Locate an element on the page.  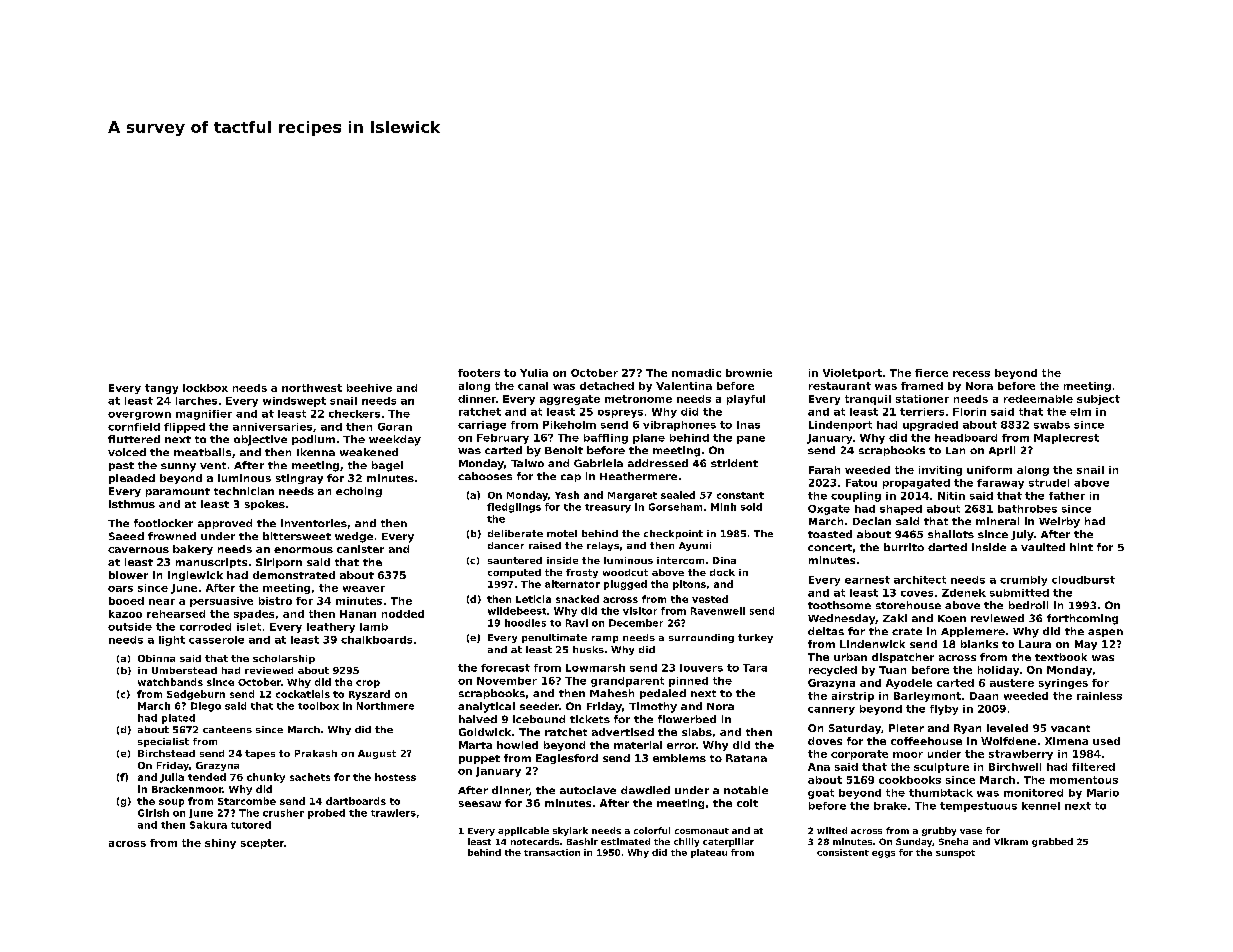
Heathermere is located at coordinates (638, 476).
